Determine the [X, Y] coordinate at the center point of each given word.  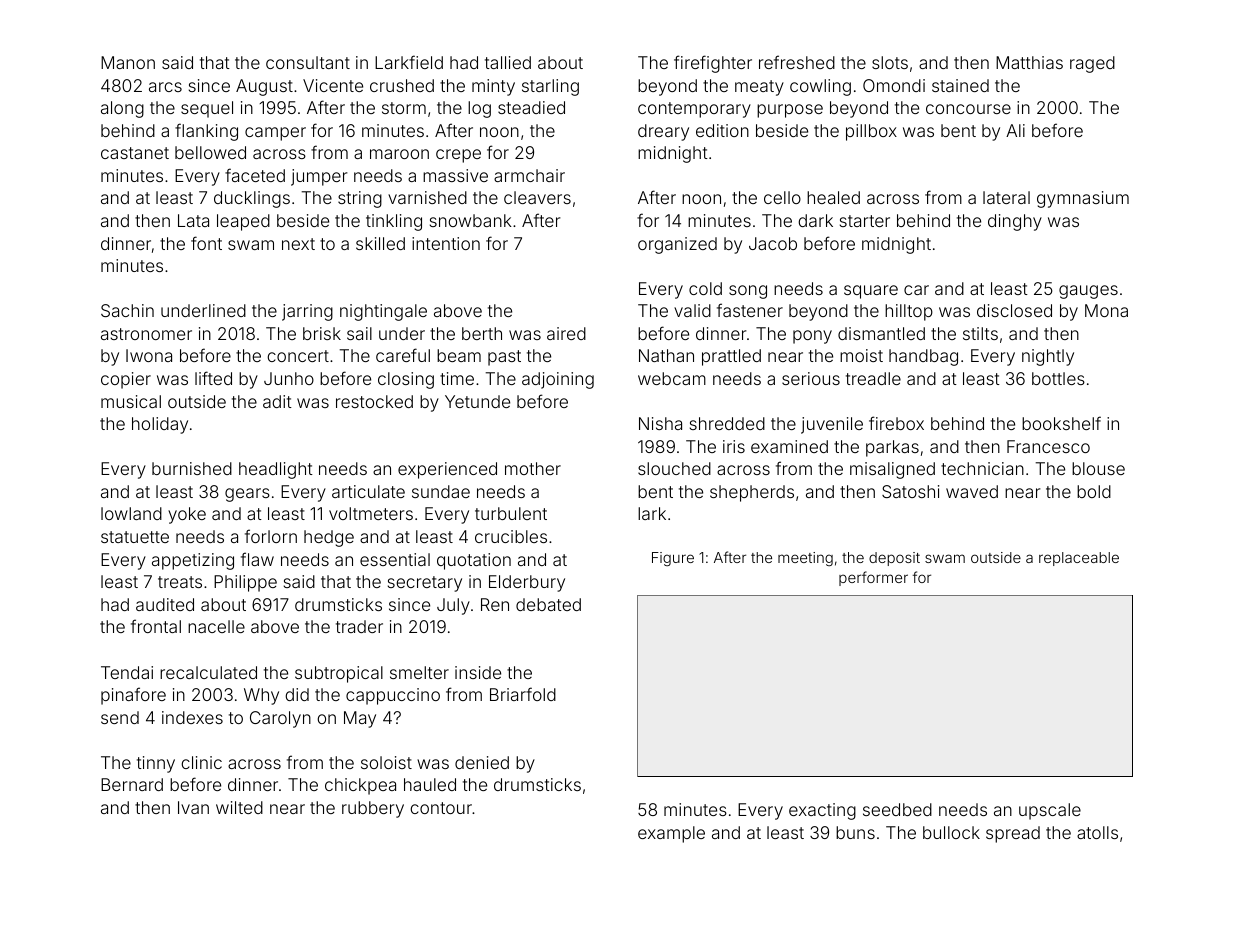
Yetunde [477, 401]
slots [890, 62]
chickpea [360, 786]
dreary [663, 132]
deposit [894, 559]
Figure [673, 559]
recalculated [208, 672]
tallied [508, 62]
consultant [308, 62]
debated [548, 604]
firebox [896, 423]
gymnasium [1083, 199]
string [360, 199]
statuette [135, 537]
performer [873, 578]
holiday [160, 425]
